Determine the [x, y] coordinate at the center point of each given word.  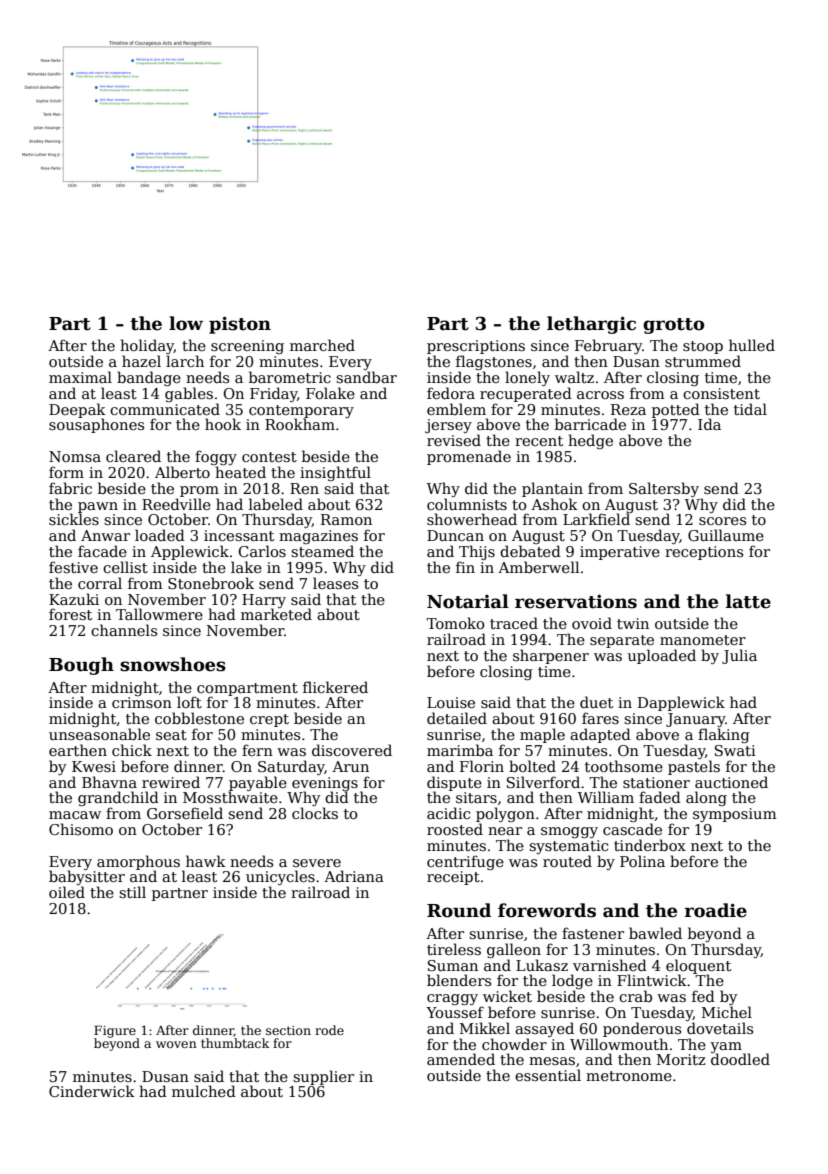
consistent [721, 393]
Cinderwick [92, 1091]
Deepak [77, 410]
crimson [142, 702]
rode [329, 1030]
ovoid [592, 623]
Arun [350, 766]
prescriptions [476, 347]
